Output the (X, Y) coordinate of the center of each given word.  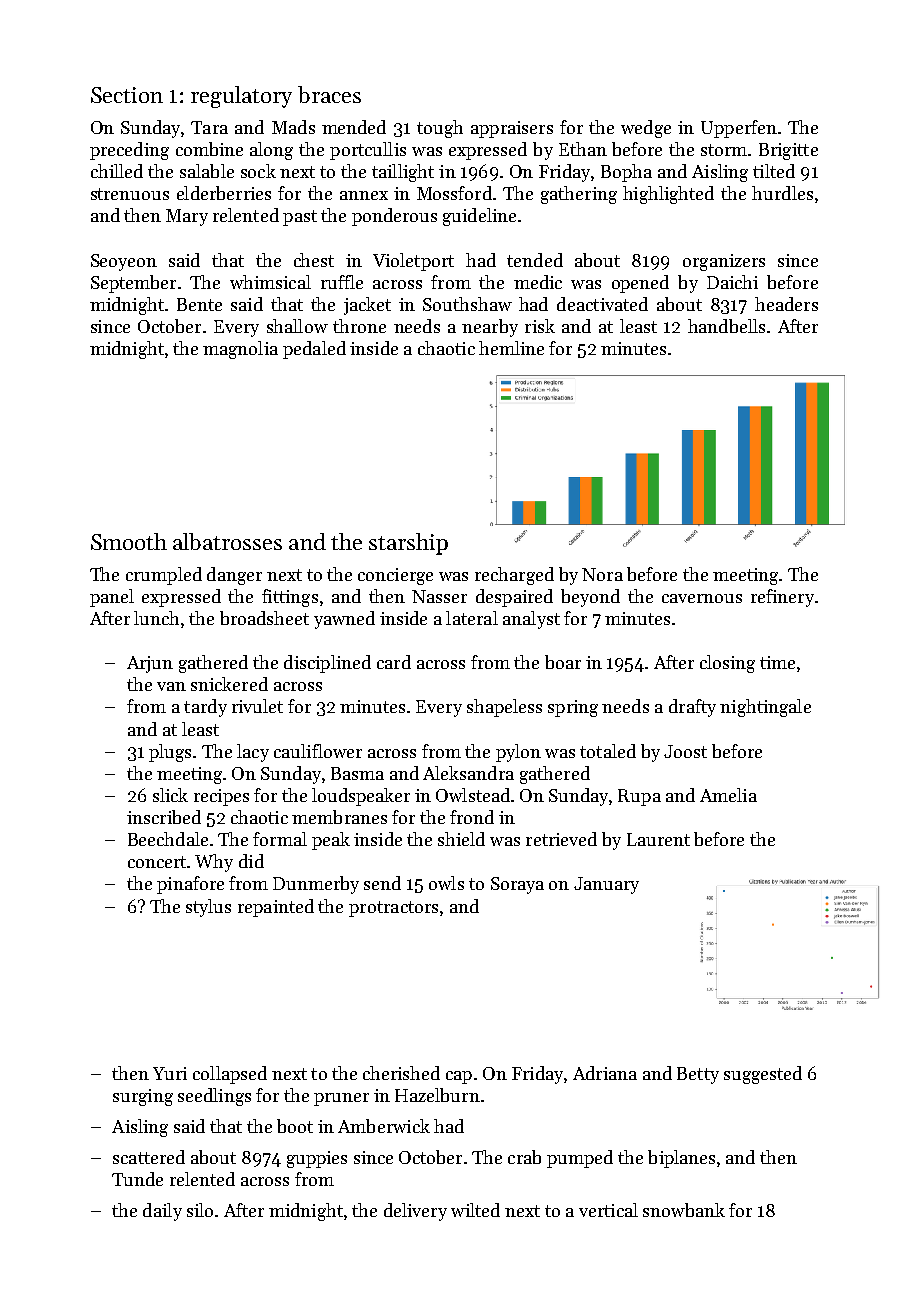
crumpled (164, 576)
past (300, 218)
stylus (208, 908)
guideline (479, 217)
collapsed (230, 1075)
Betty (698, 1075)
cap (459, 1077)
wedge (646, 129)
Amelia (728, 795)
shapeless (504, 708)
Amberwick (384, 1126)
